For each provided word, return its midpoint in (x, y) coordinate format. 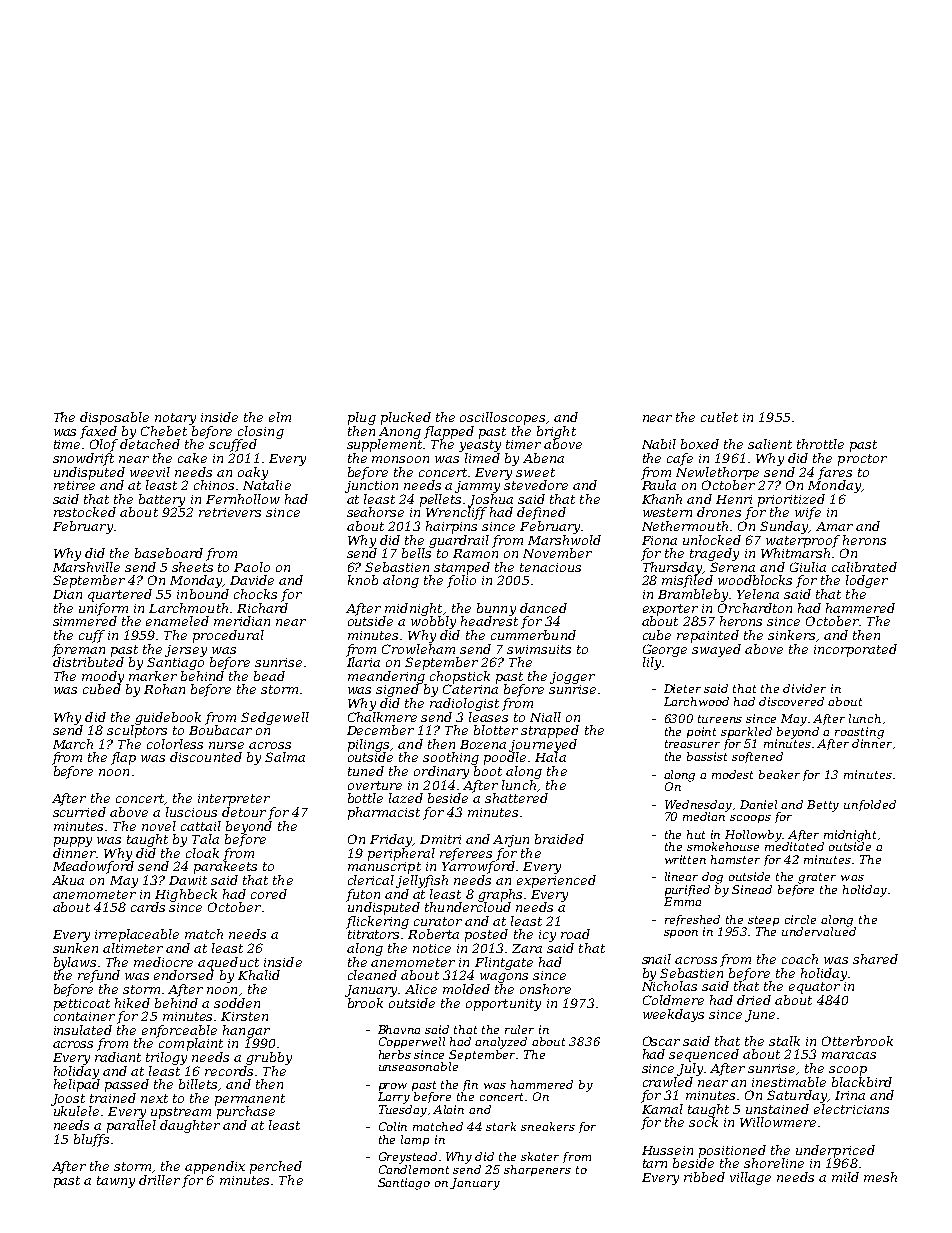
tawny (116, 1182)
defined (541, 513)
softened (757, 757)
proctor (862, 460)
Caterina (470, 689)
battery (162, 500)
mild (845, 1177)
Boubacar (220, 730)
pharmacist (384, 813)
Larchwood (696, 701)
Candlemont (414, 1169)
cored (269, 894)
